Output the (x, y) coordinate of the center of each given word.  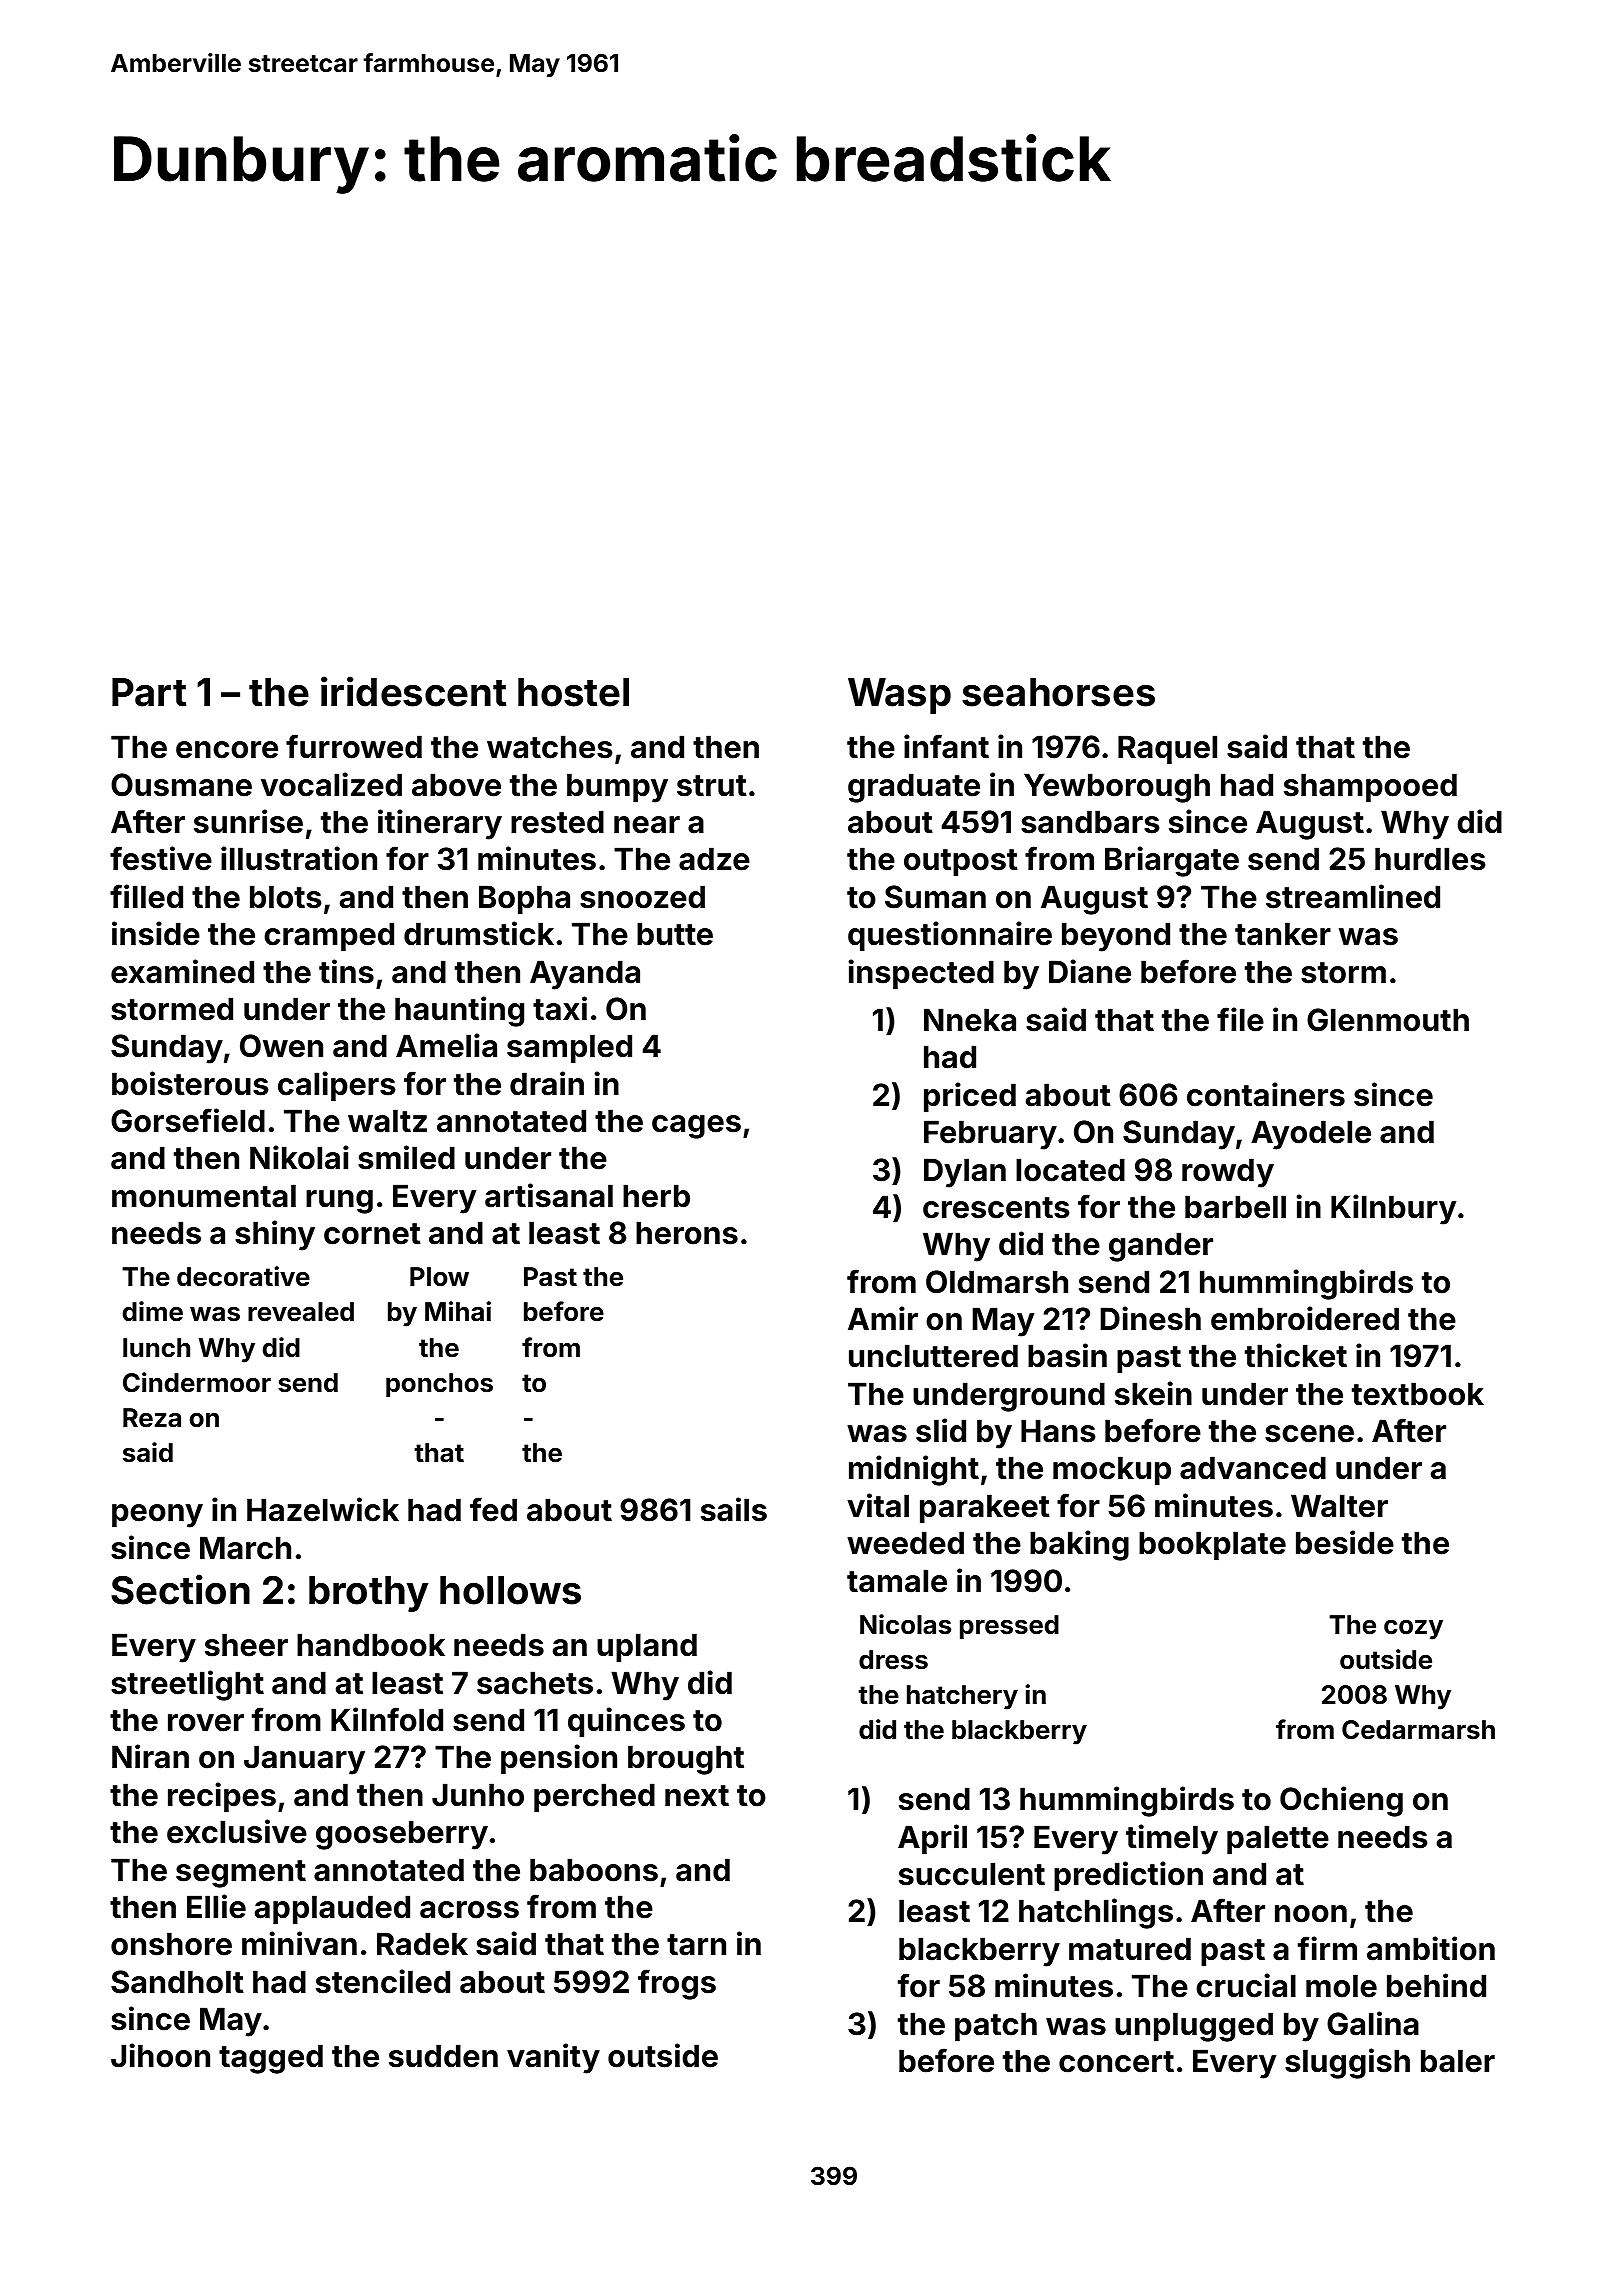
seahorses (1058, 692)
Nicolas (905, 1624)
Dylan (965, 1173)
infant (946, 746)
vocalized (331, 784)
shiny (275, 1235)
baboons (594, 1870)
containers (1266, 1094)
